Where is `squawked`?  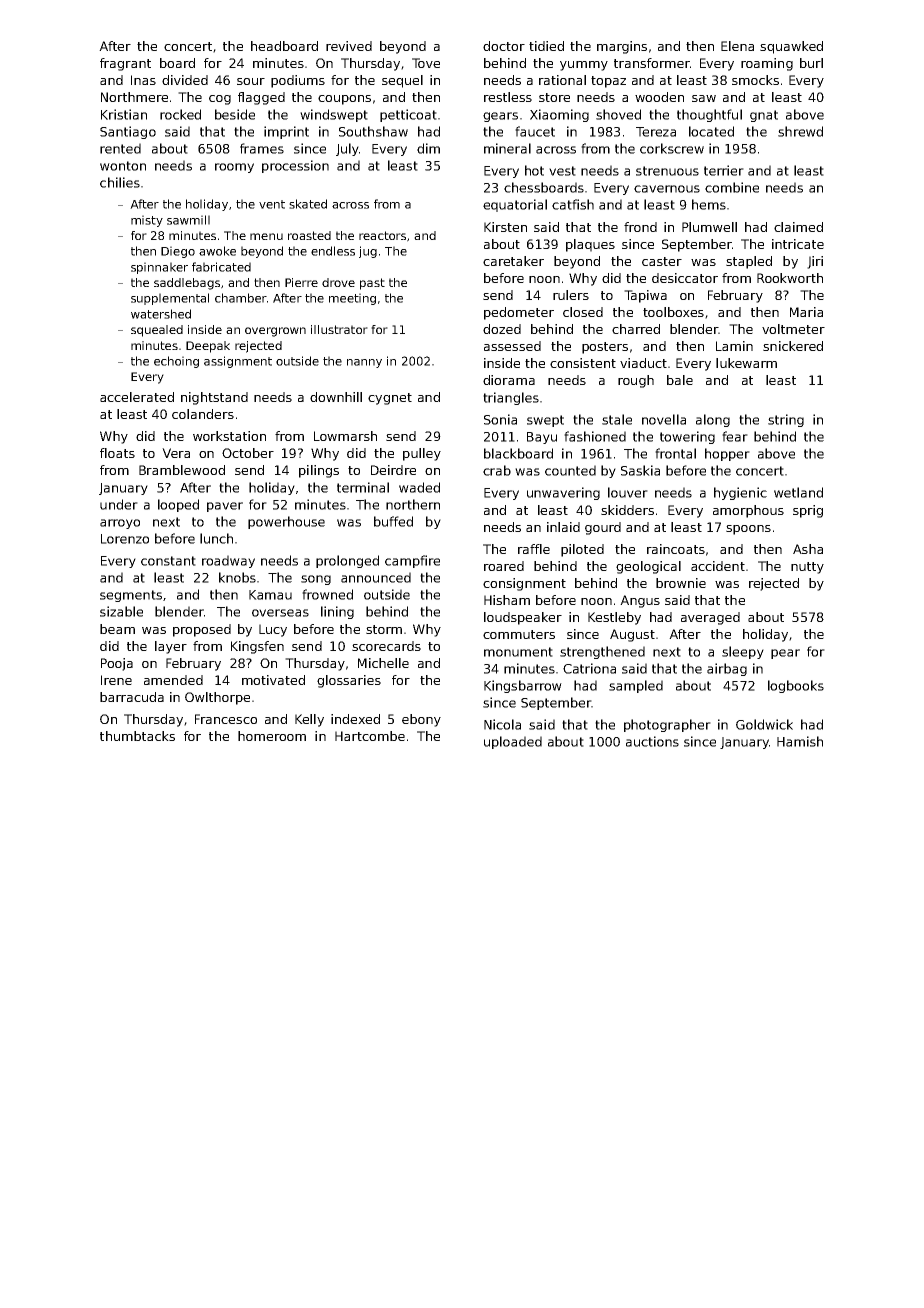 squawked is located at coordinates (791, 47).
